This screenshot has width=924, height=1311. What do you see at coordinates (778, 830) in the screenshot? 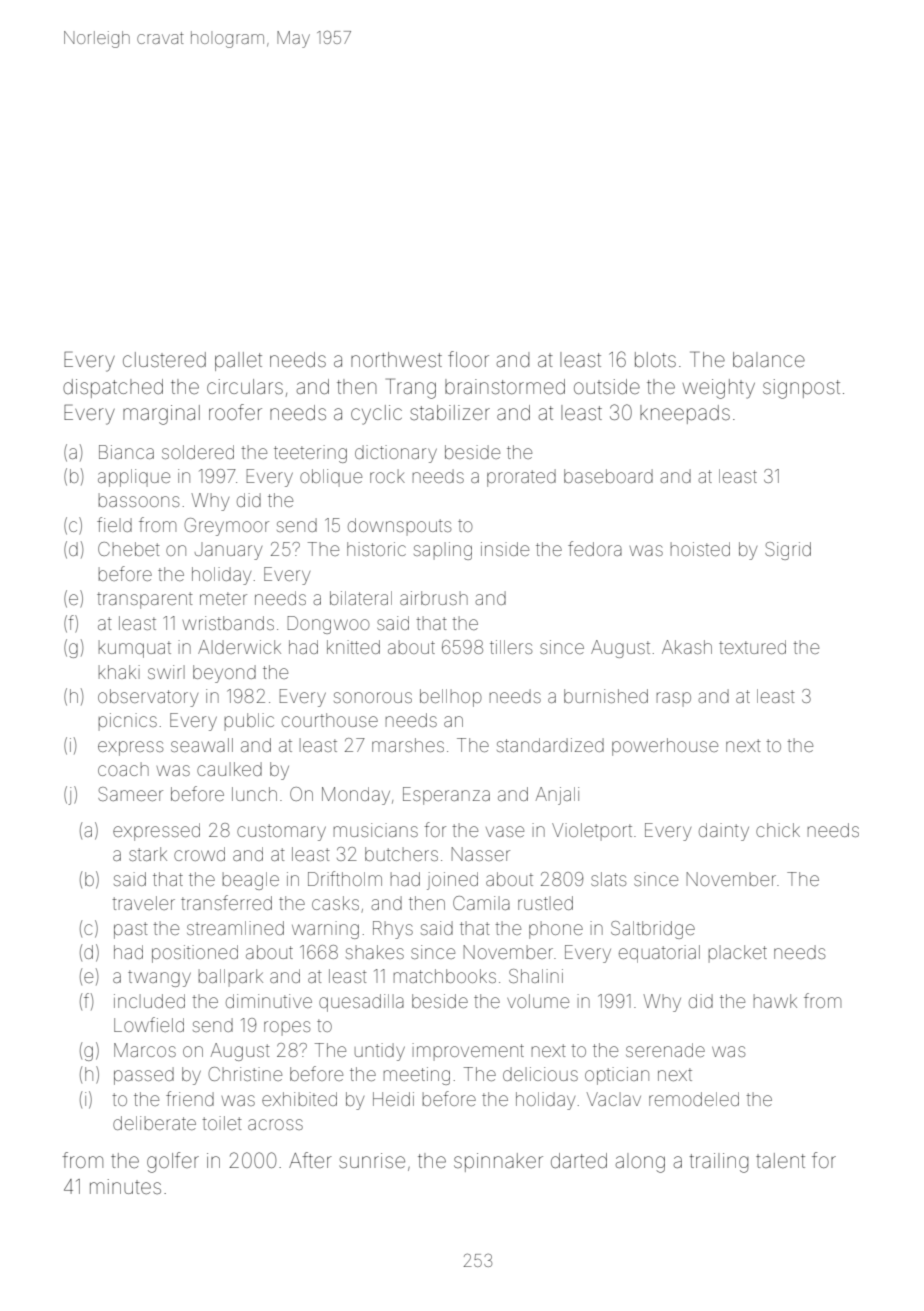
I see `chick` at bounding box center [778, 830].
